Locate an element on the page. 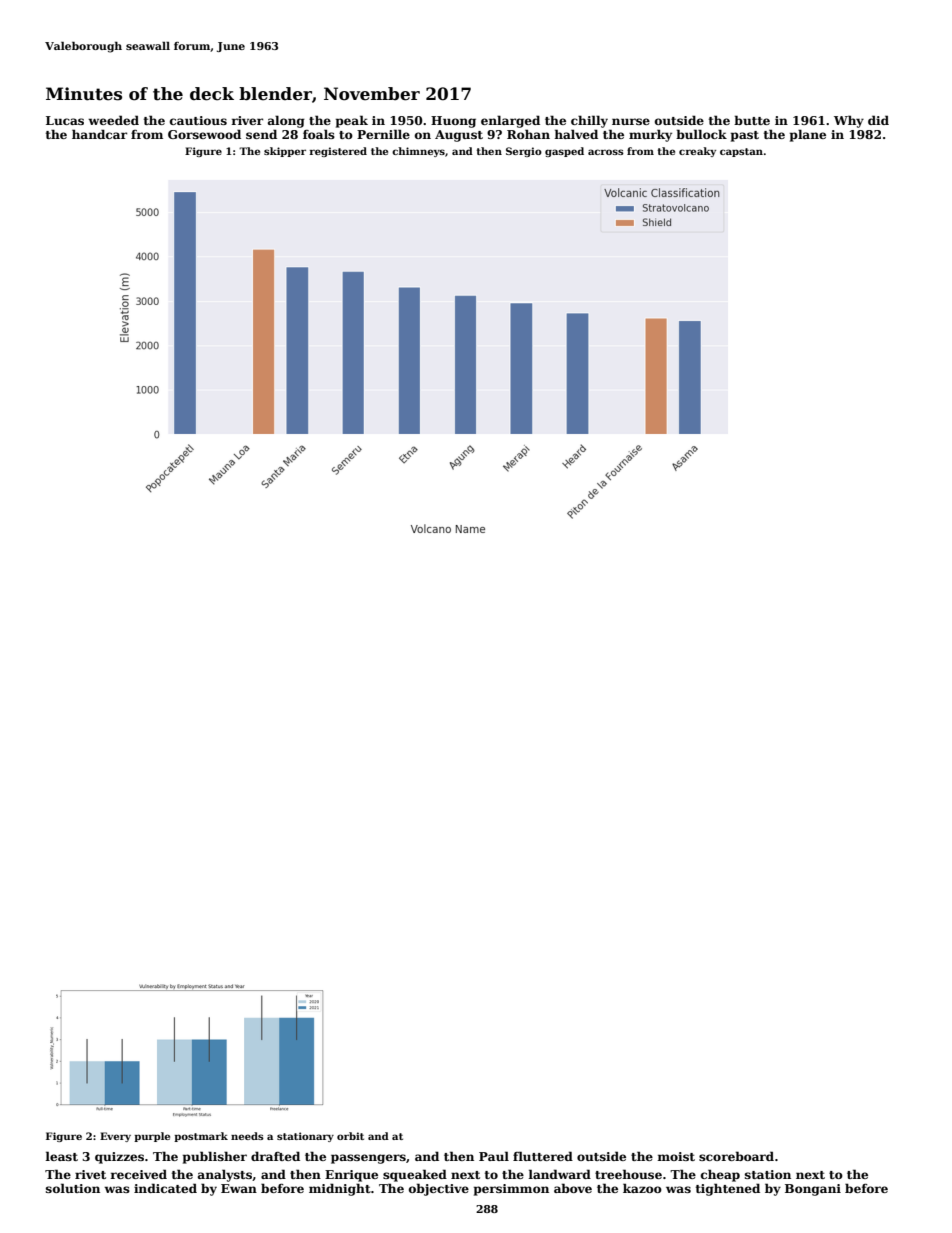  moist is located at coordinates (676, 1156).
